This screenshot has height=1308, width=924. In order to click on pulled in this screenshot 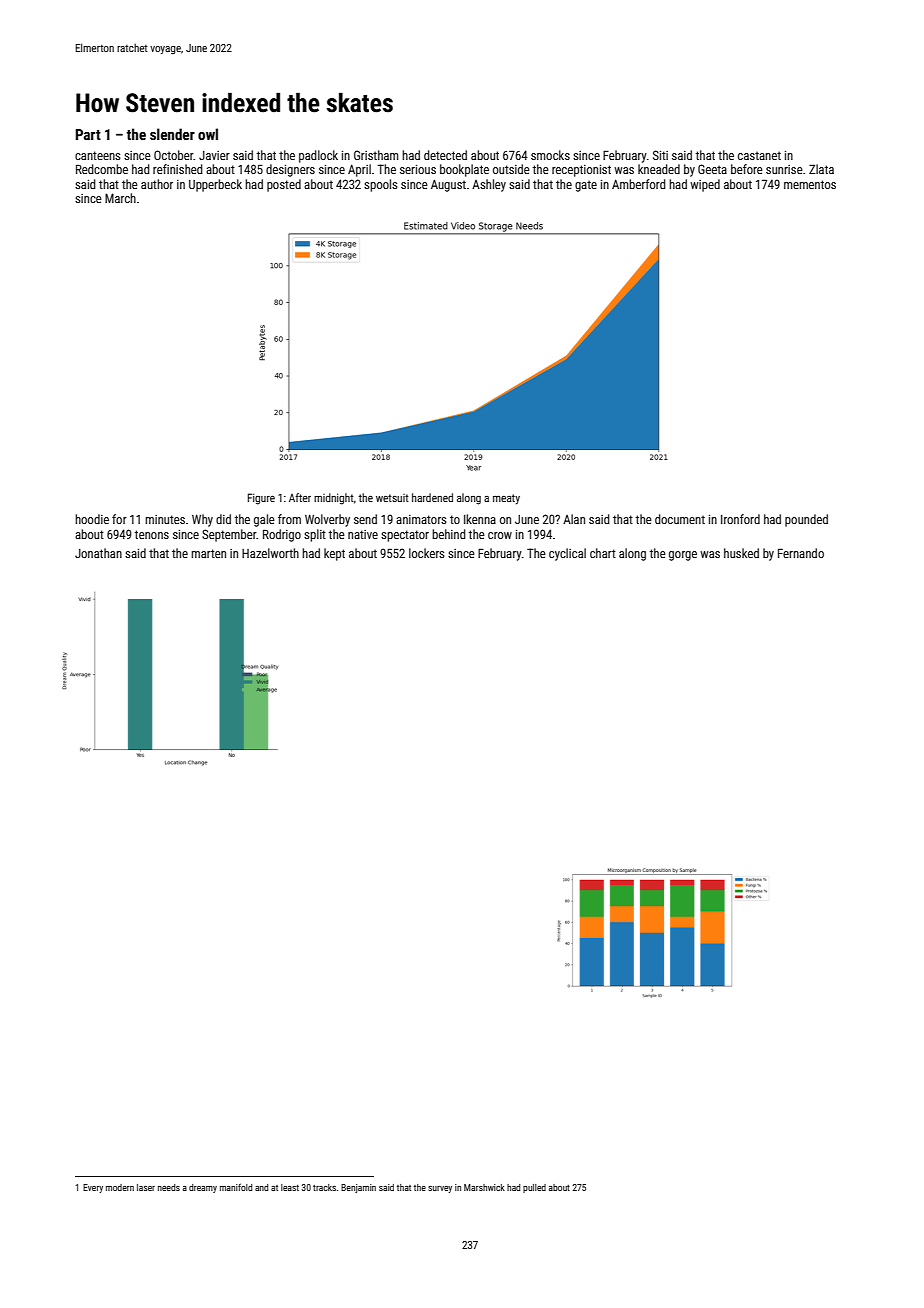, I will do `click(534, 1188)`.
